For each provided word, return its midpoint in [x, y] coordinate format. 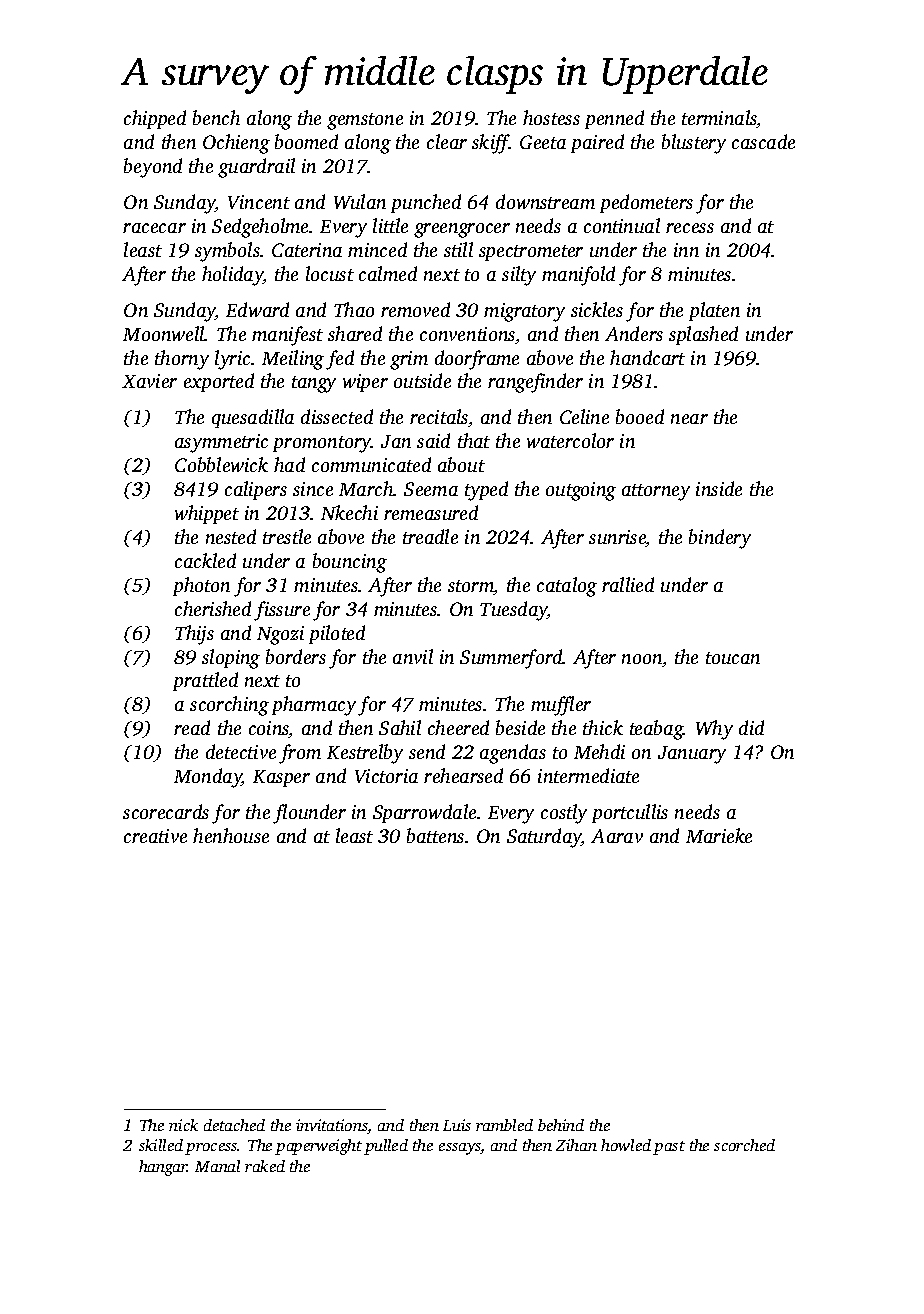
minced [377, 249]
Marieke [719, 835]
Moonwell [164, 333]
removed [415, 309]
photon [201, 586]
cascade [763, 141]
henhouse [231, 835]
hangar [163, 1168]
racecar [154, 228]
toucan [733, 658]
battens [435, 835]
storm [471, 587]
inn [686, 250]
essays [460, 1149]
